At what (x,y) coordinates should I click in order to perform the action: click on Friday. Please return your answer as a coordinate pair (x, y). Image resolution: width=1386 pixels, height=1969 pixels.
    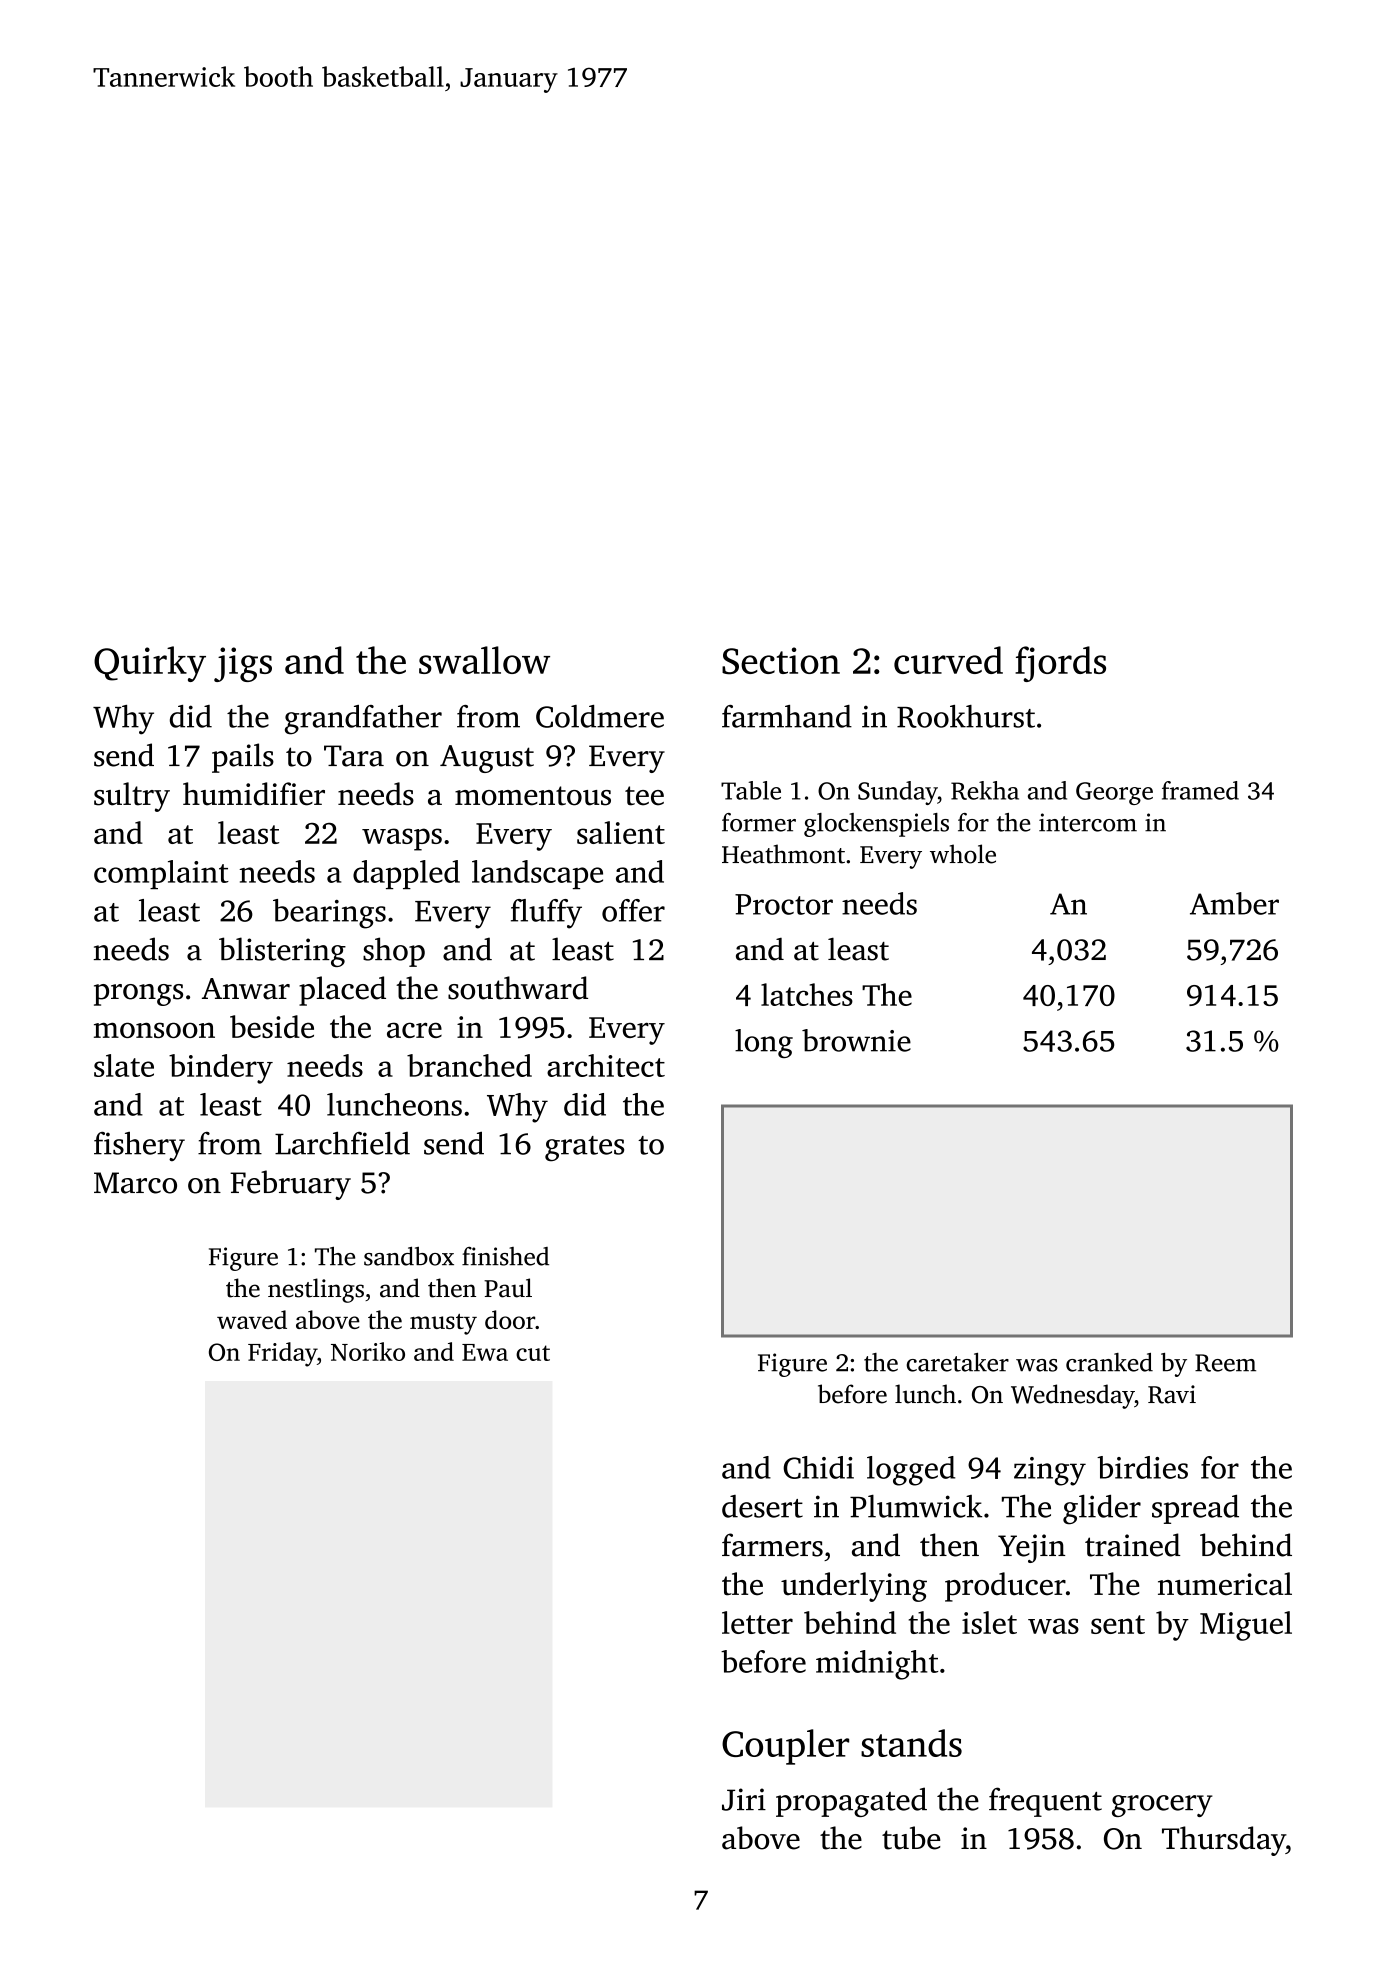
    Looking at the image, I should click on (282, 1354).
